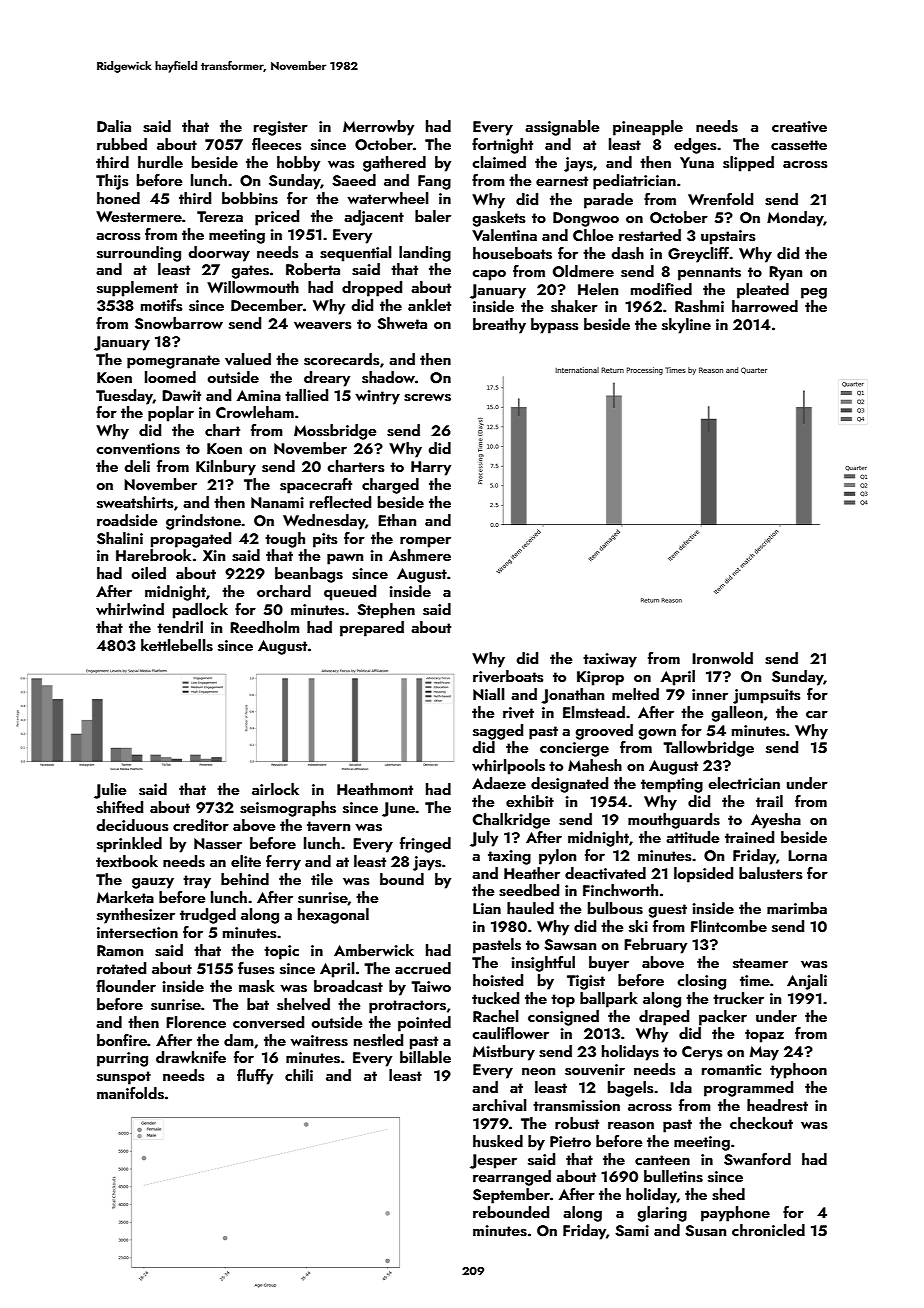 This screenshot has width=924, height=1308. I want to click on peg, so click(814, 293).
